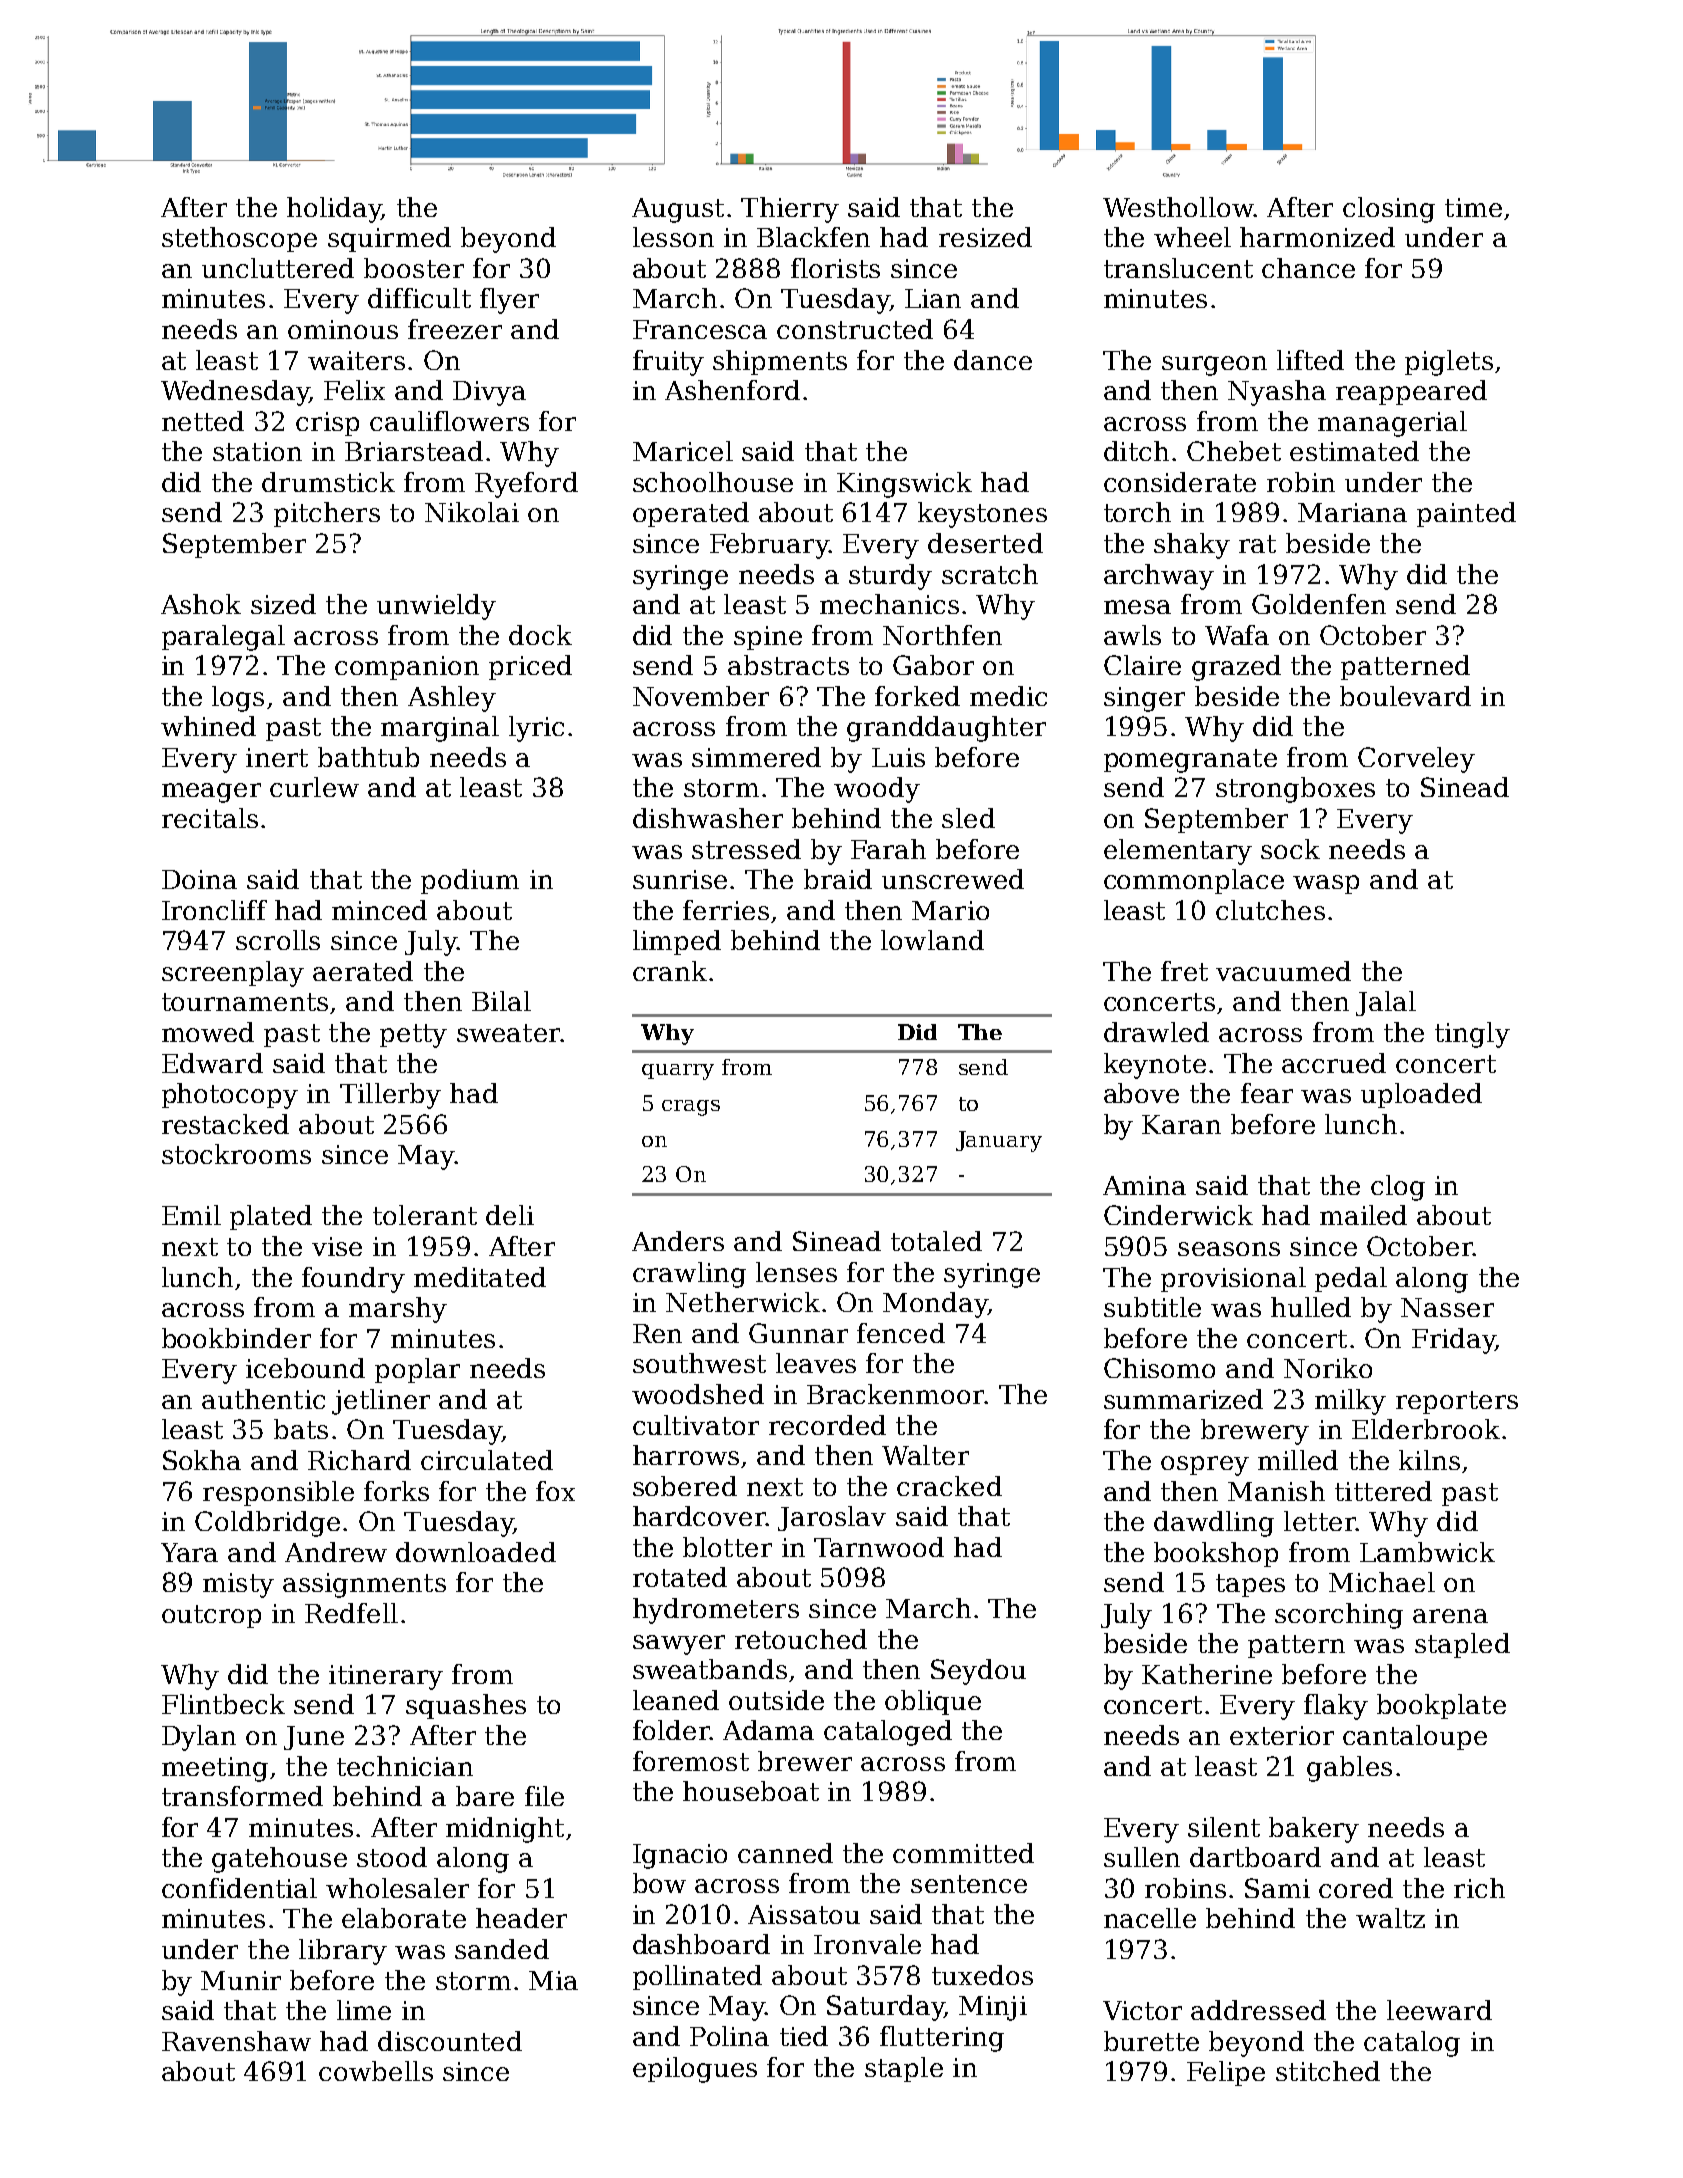  I want to click on reporters, so click(1457, 1402).
